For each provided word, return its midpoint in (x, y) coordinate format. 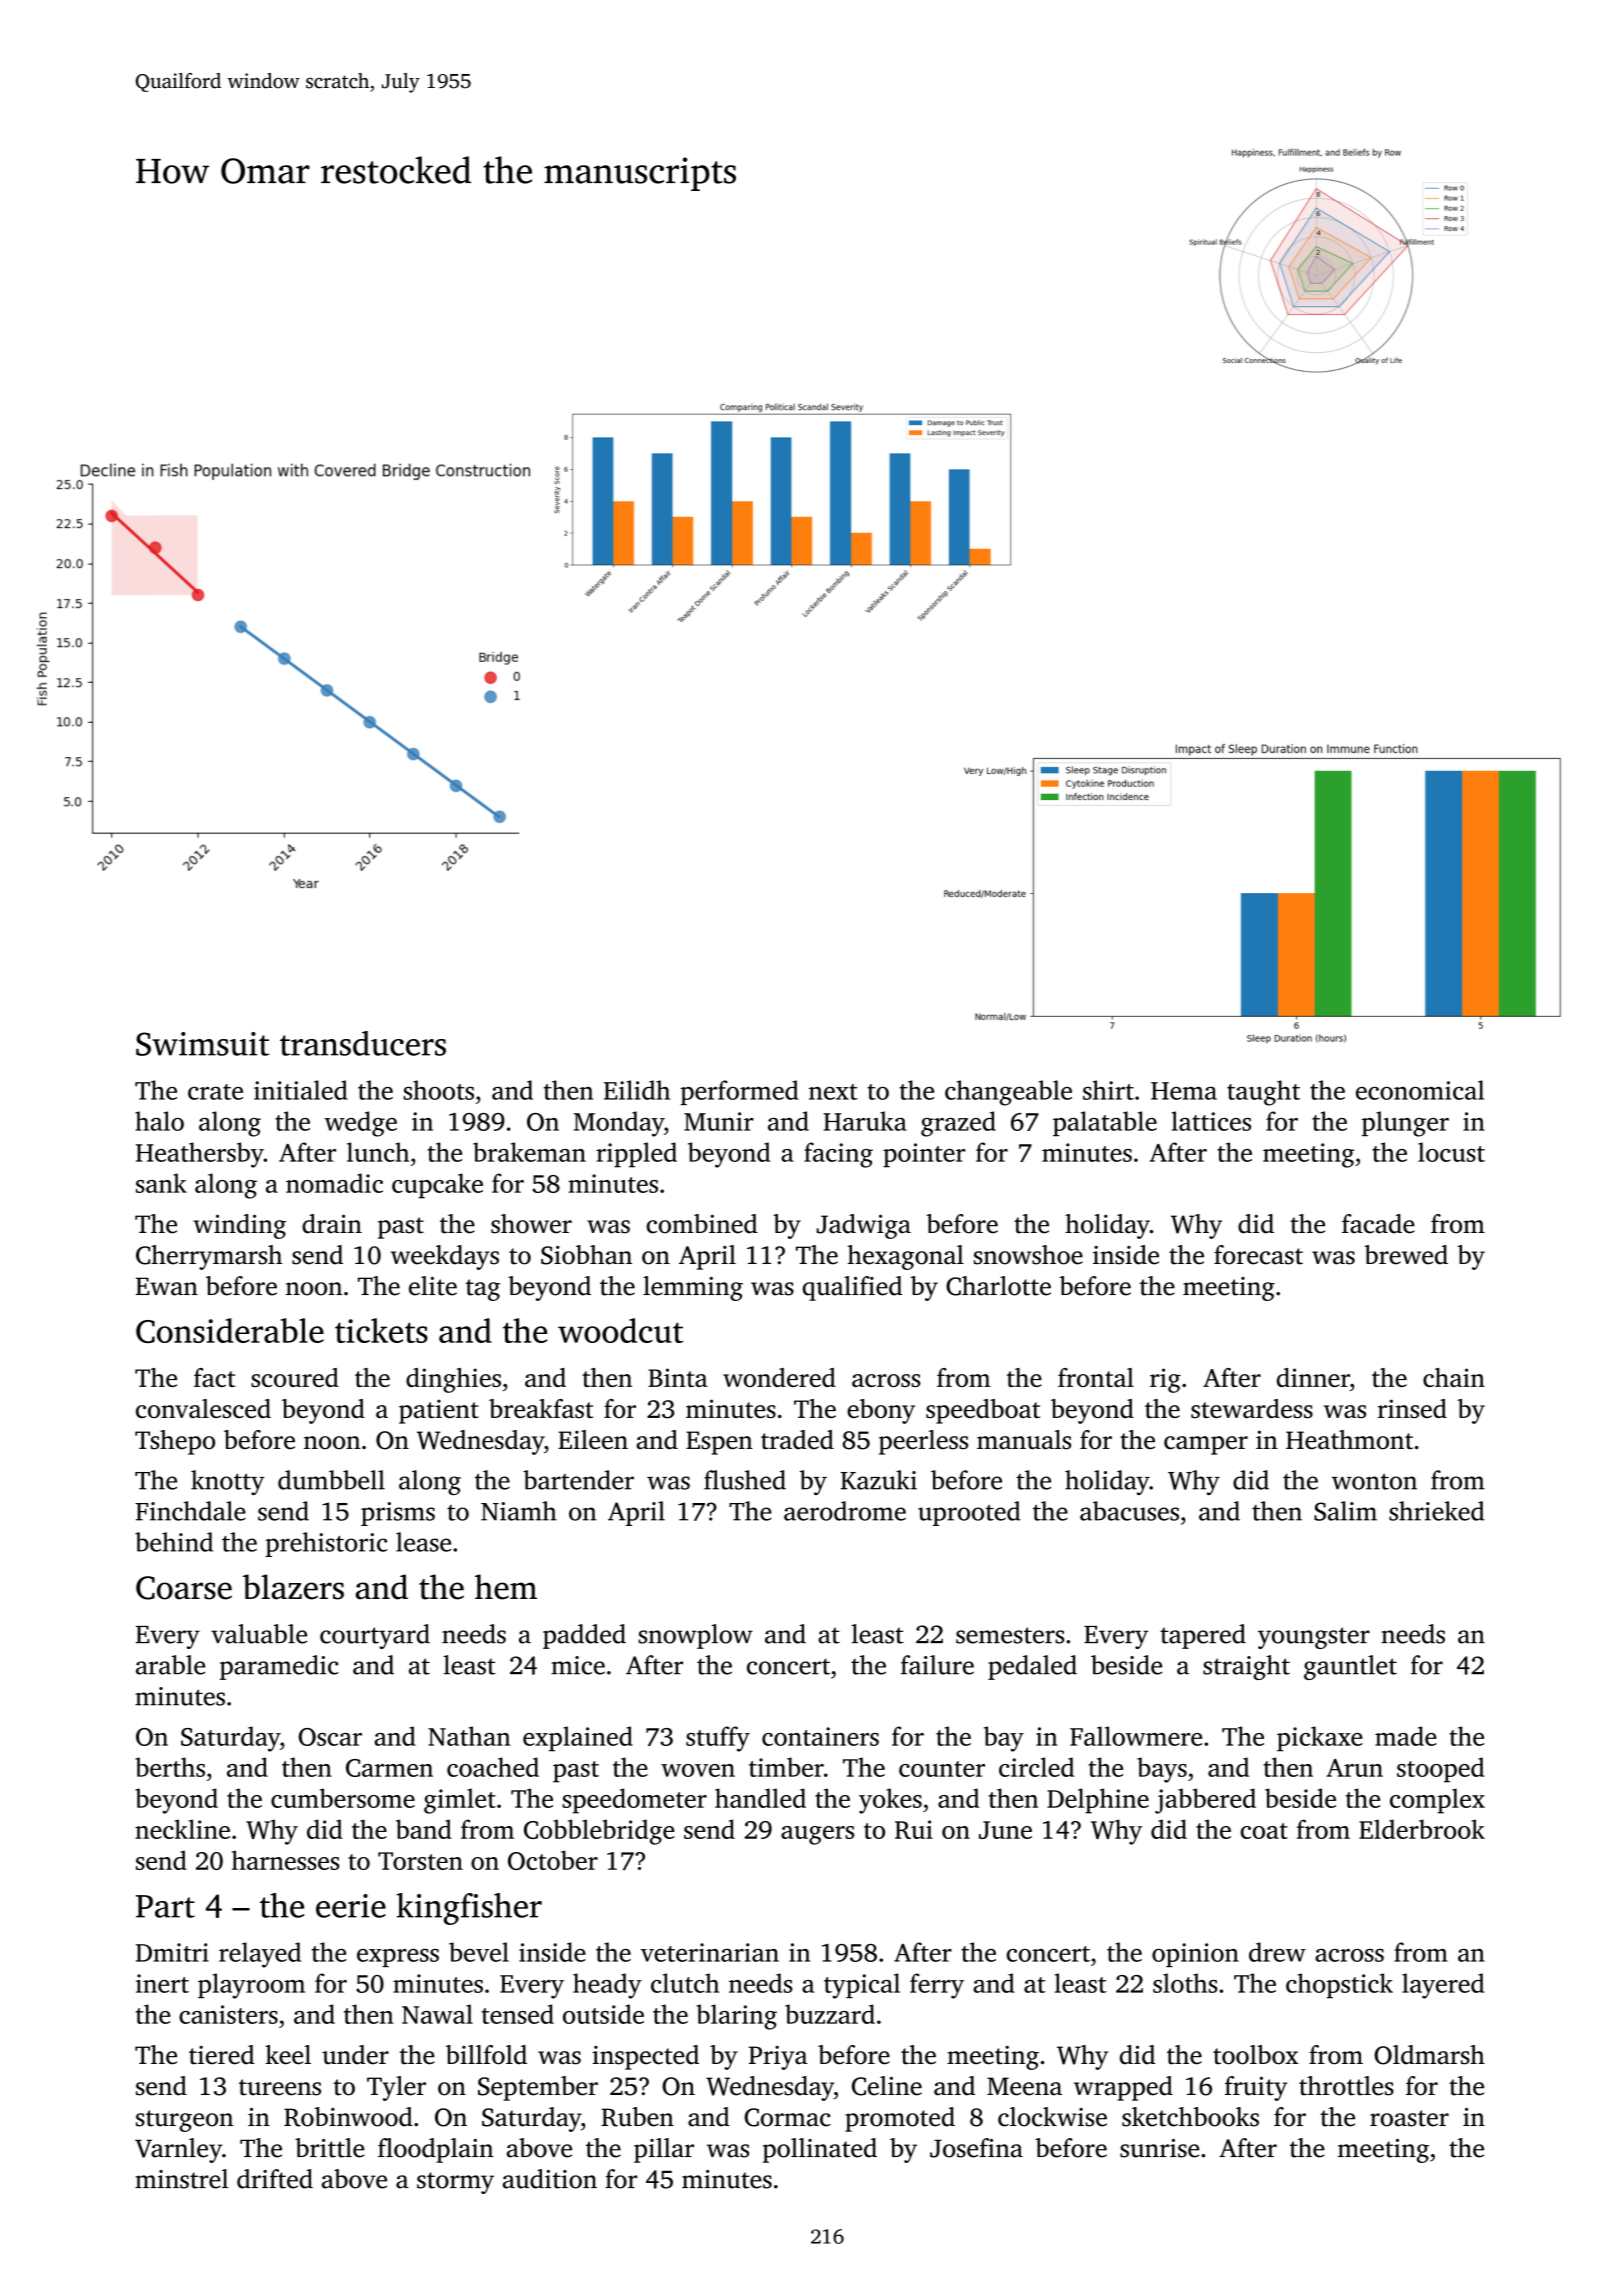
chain (1454, 1377)
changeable (1008, 1093)
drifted (275, 2179)
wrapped (1123, 2088)
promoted (900, 2119)
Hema (1184, 1091)
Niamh (519, 1511)
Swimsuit (202, 1044)
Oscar (330, 1737)
